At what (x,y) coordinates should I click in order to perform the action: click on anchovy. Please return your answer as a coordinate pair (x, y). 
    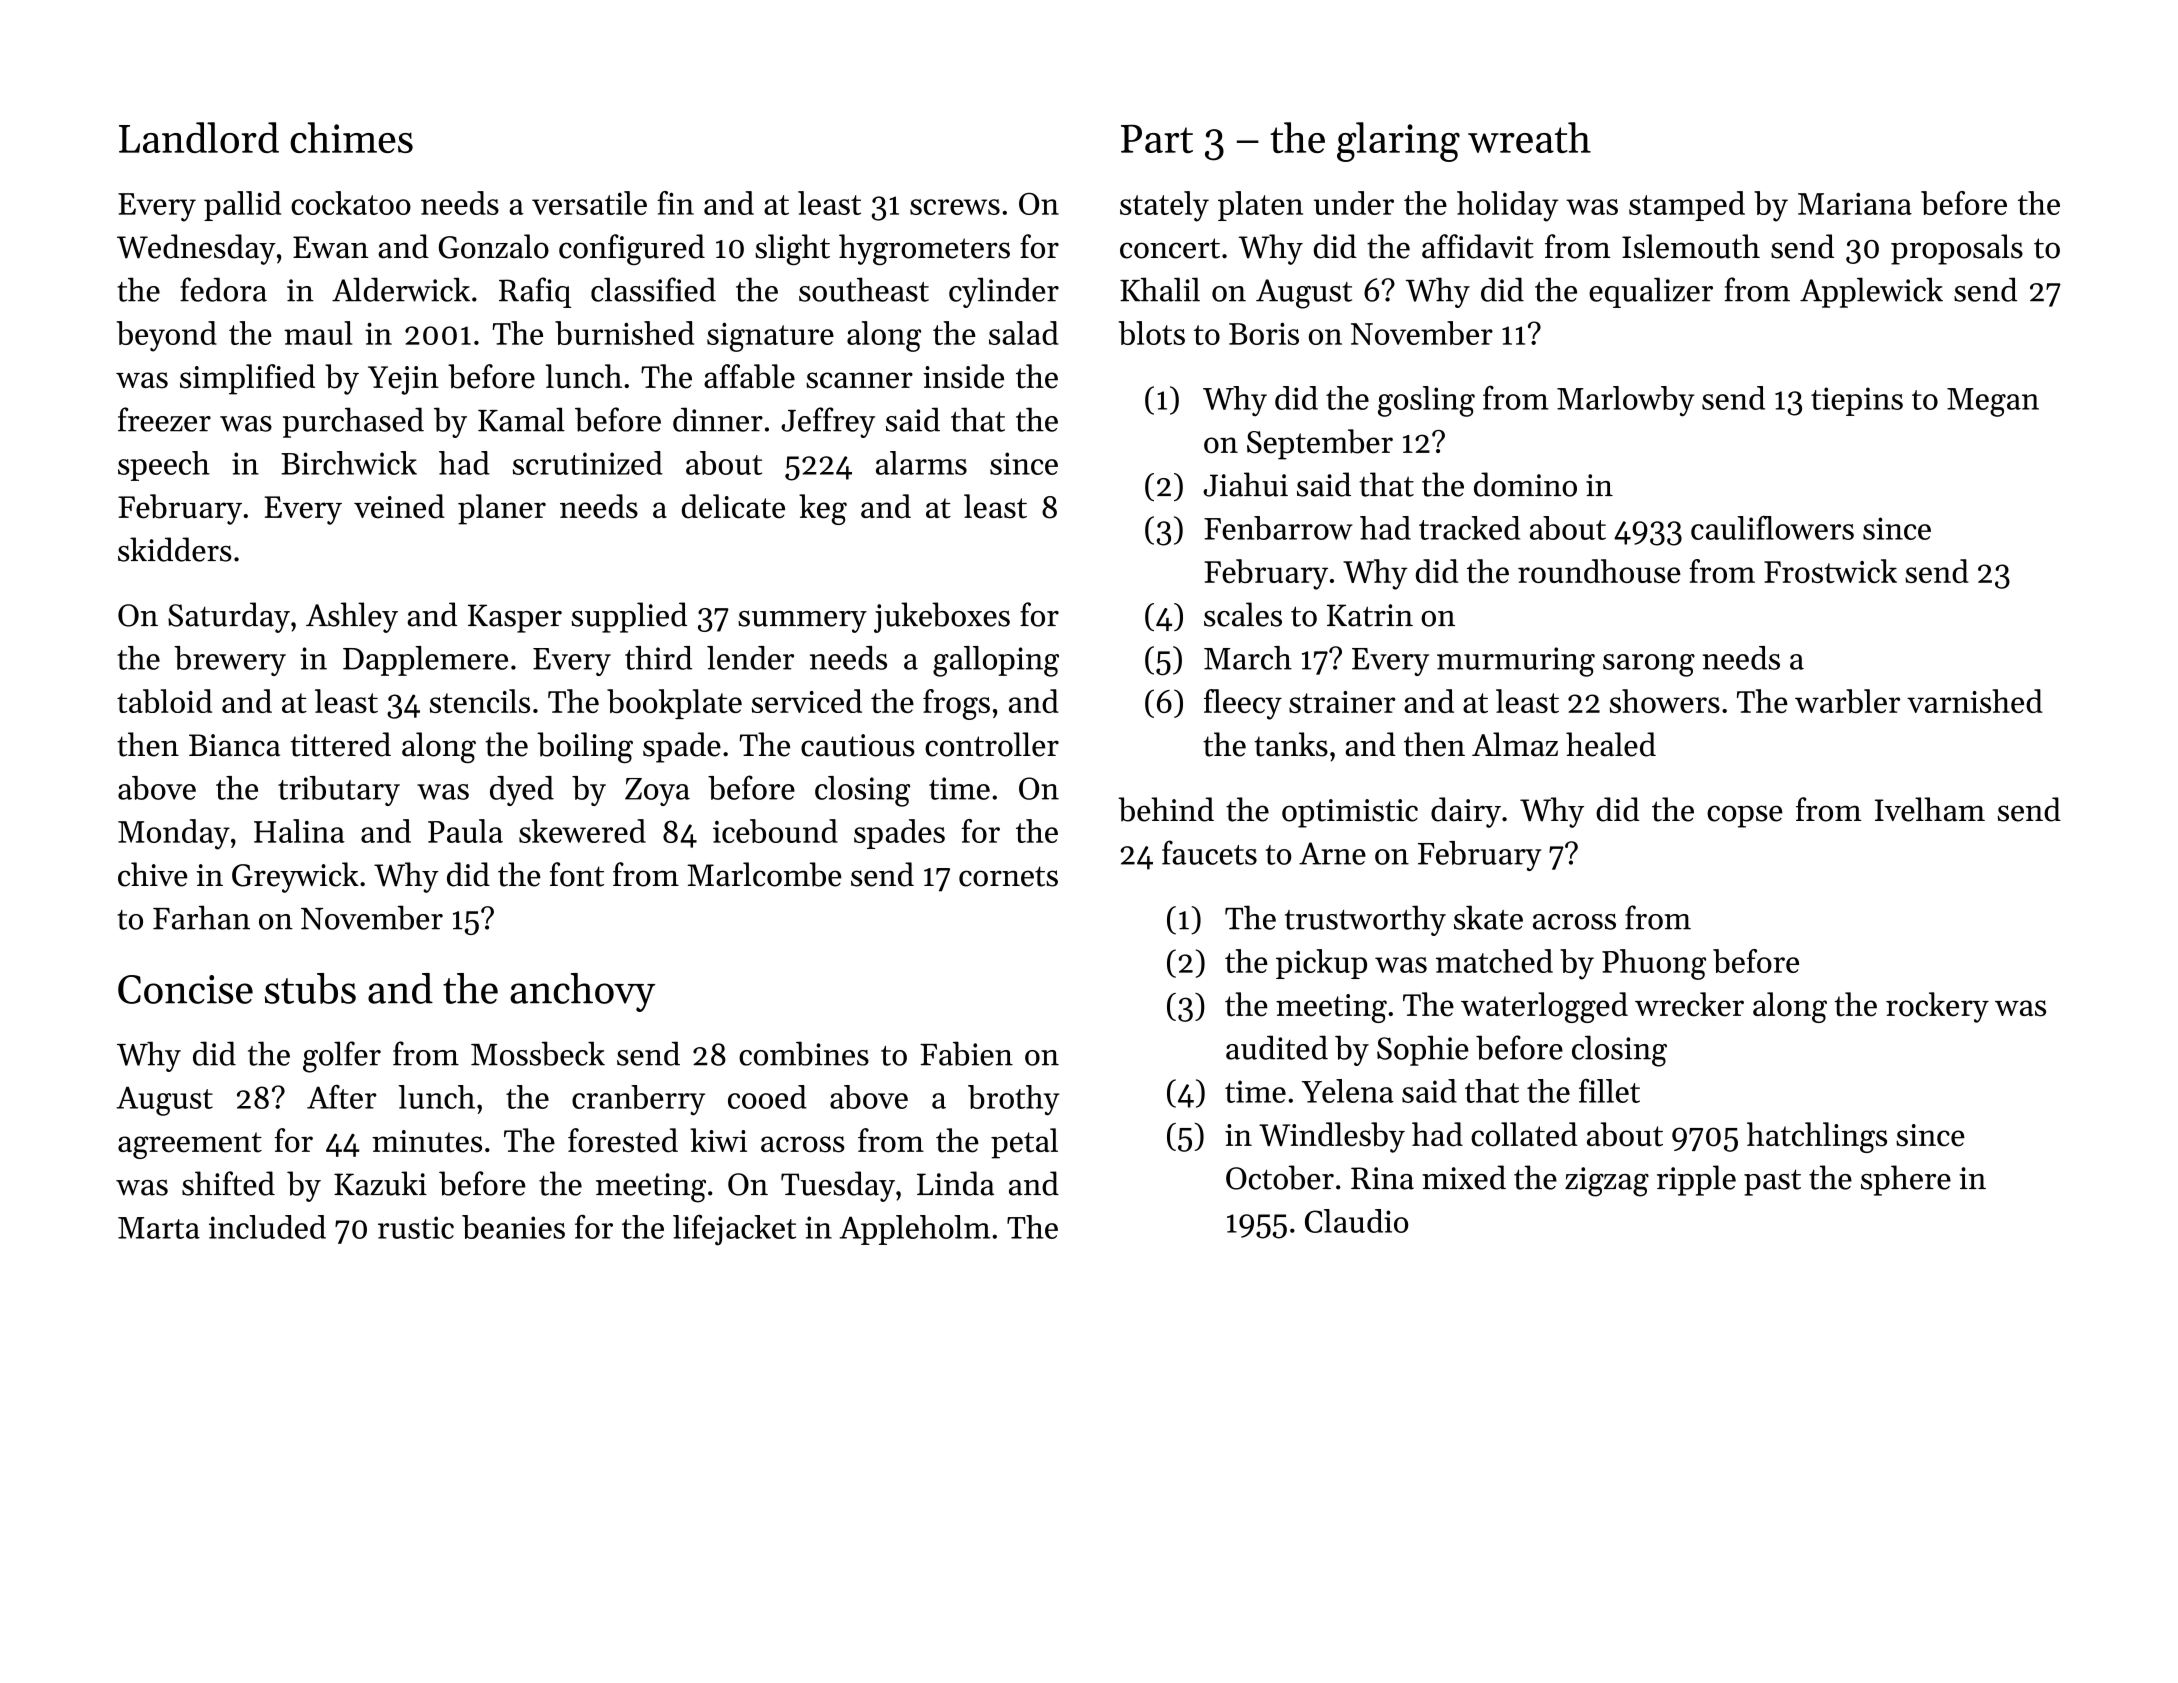
    Looking at the image, I should click on (582, 992).
